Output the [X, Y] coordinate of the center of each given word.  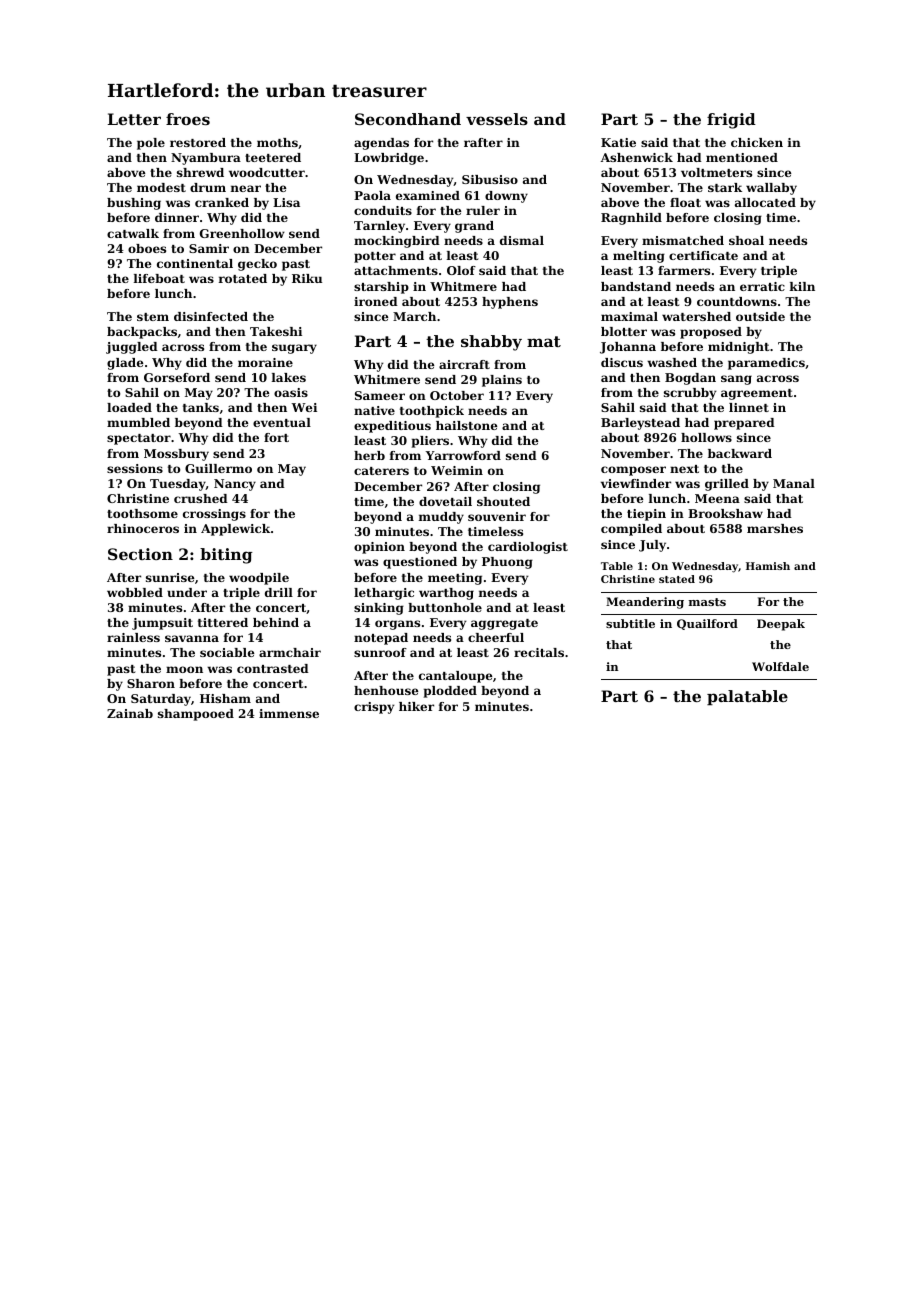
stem [153, 317]
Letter [134, 119]
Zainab [130, 713]
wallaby [771, 189]
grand [474, 227]
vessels [497, 119]
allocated [765, 202]
